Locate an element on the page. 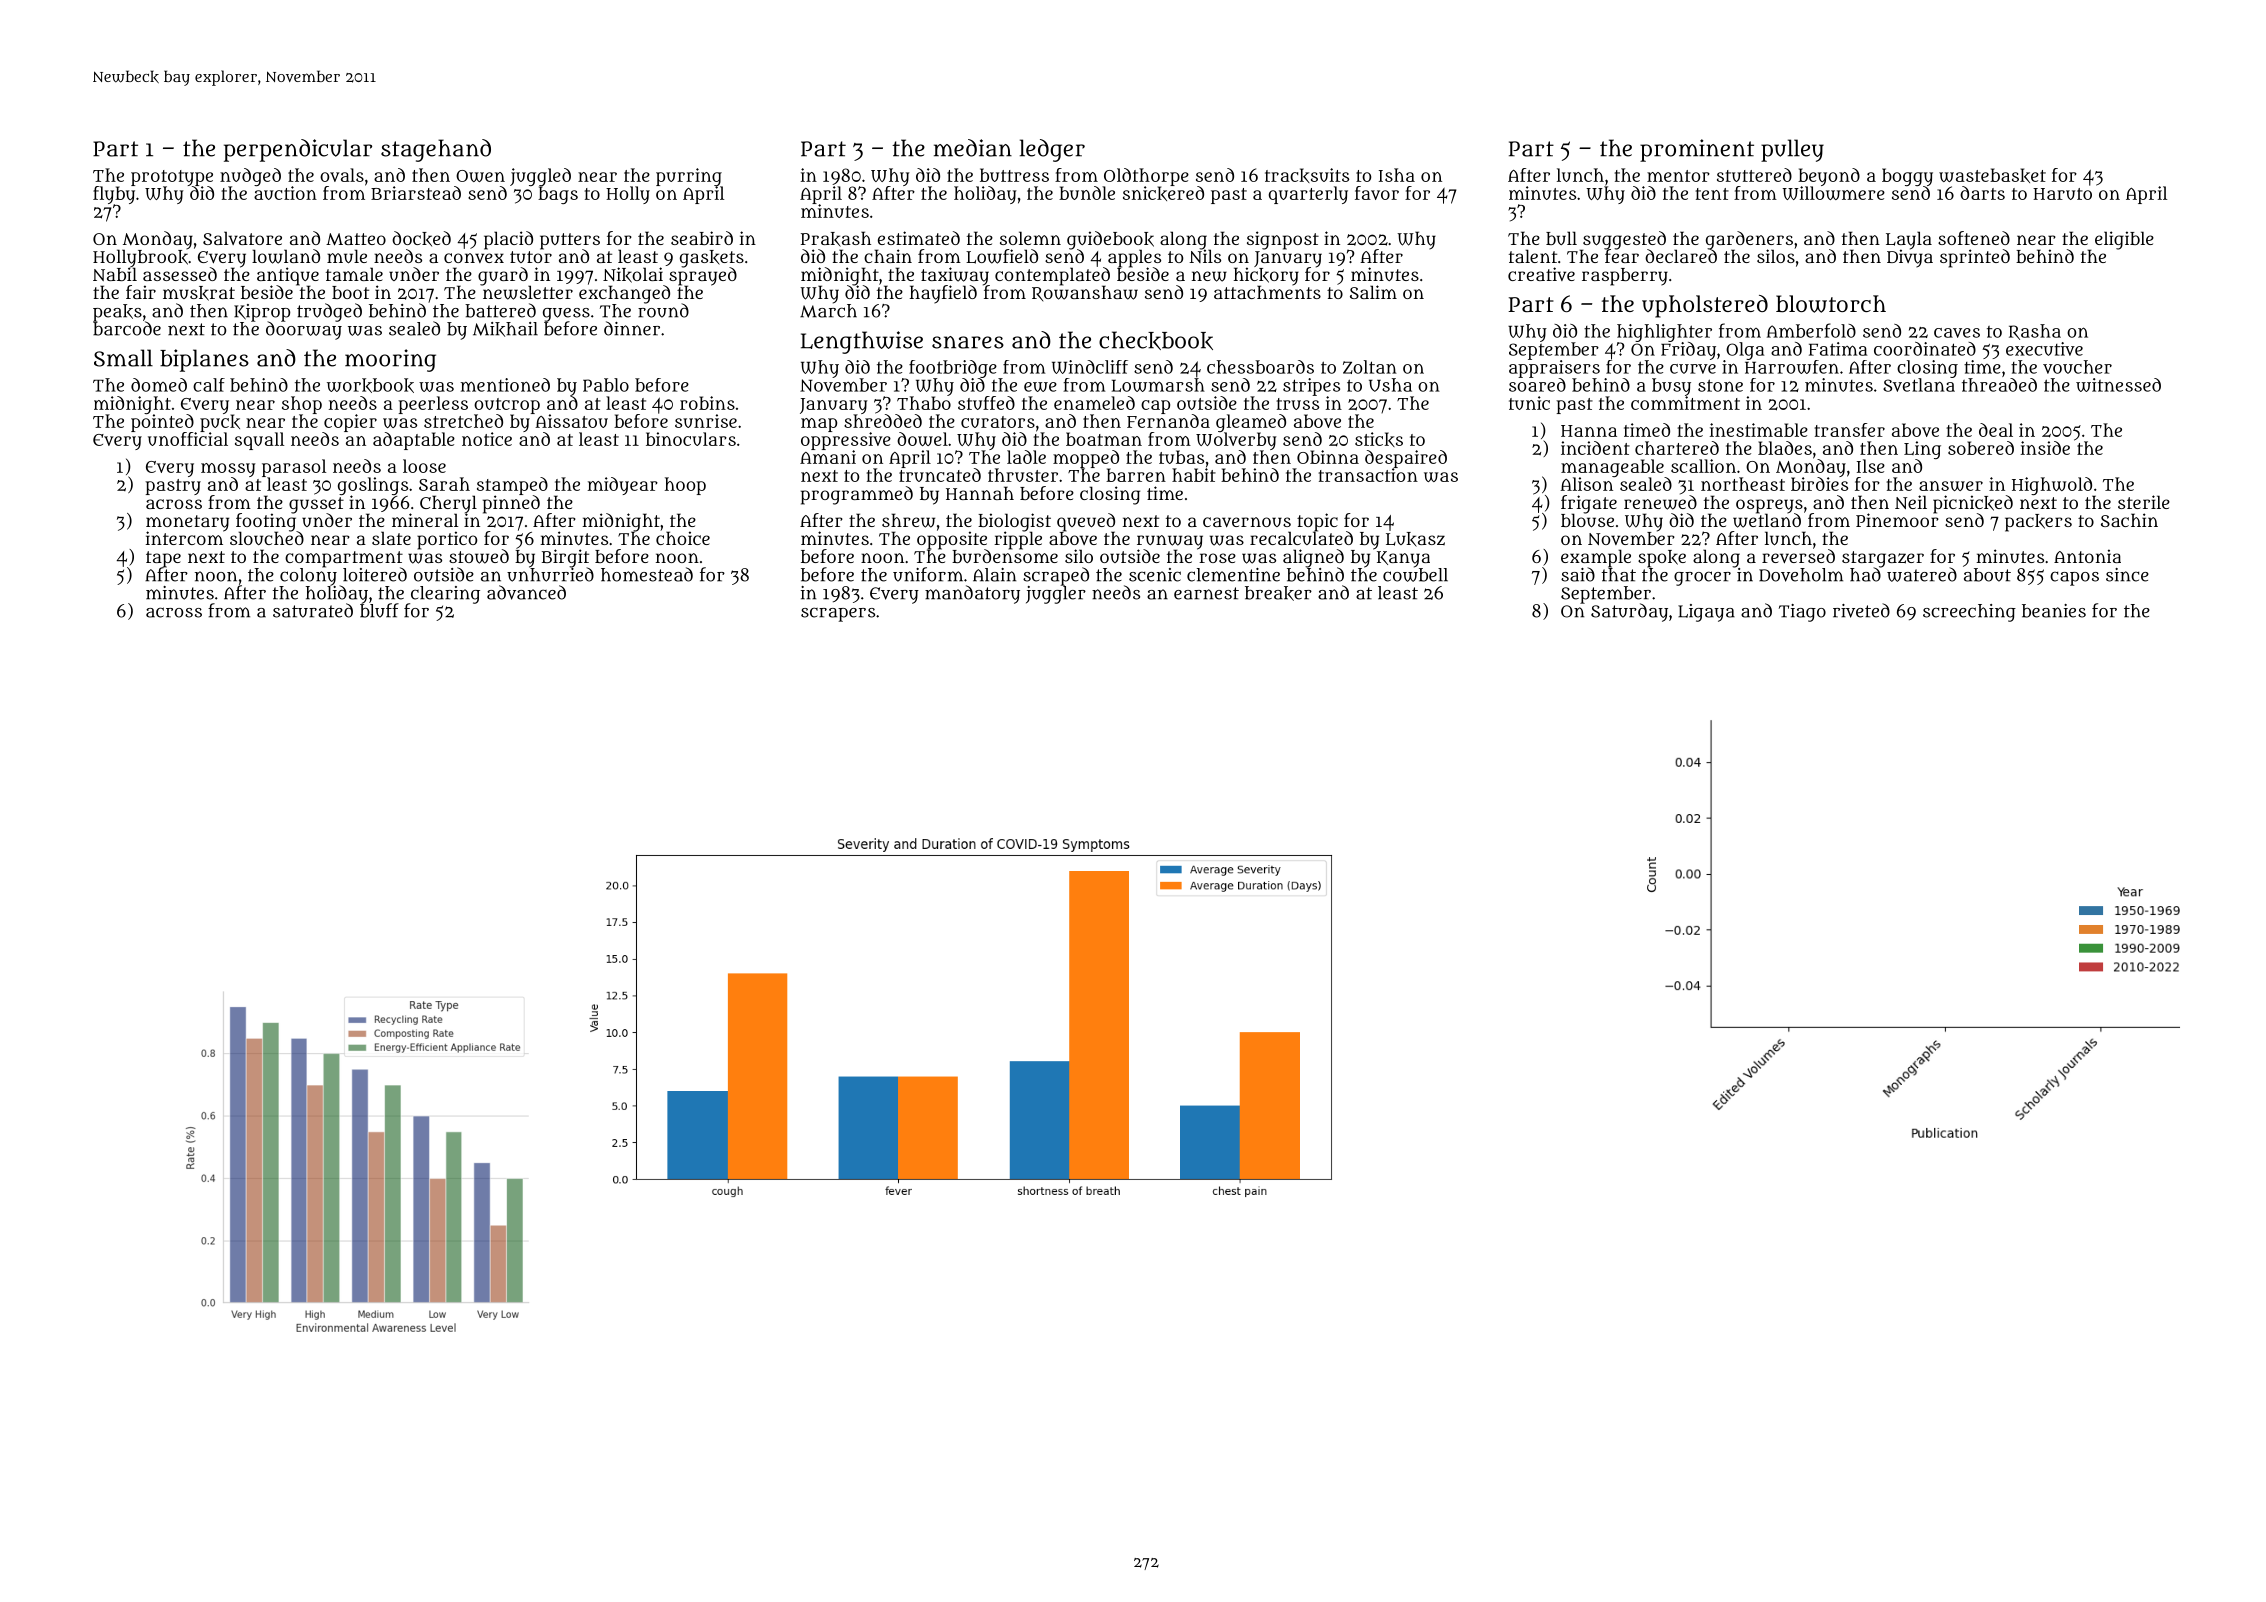 This image has width=2266, height=1602. caves is located at coordinates (1957, 333).
